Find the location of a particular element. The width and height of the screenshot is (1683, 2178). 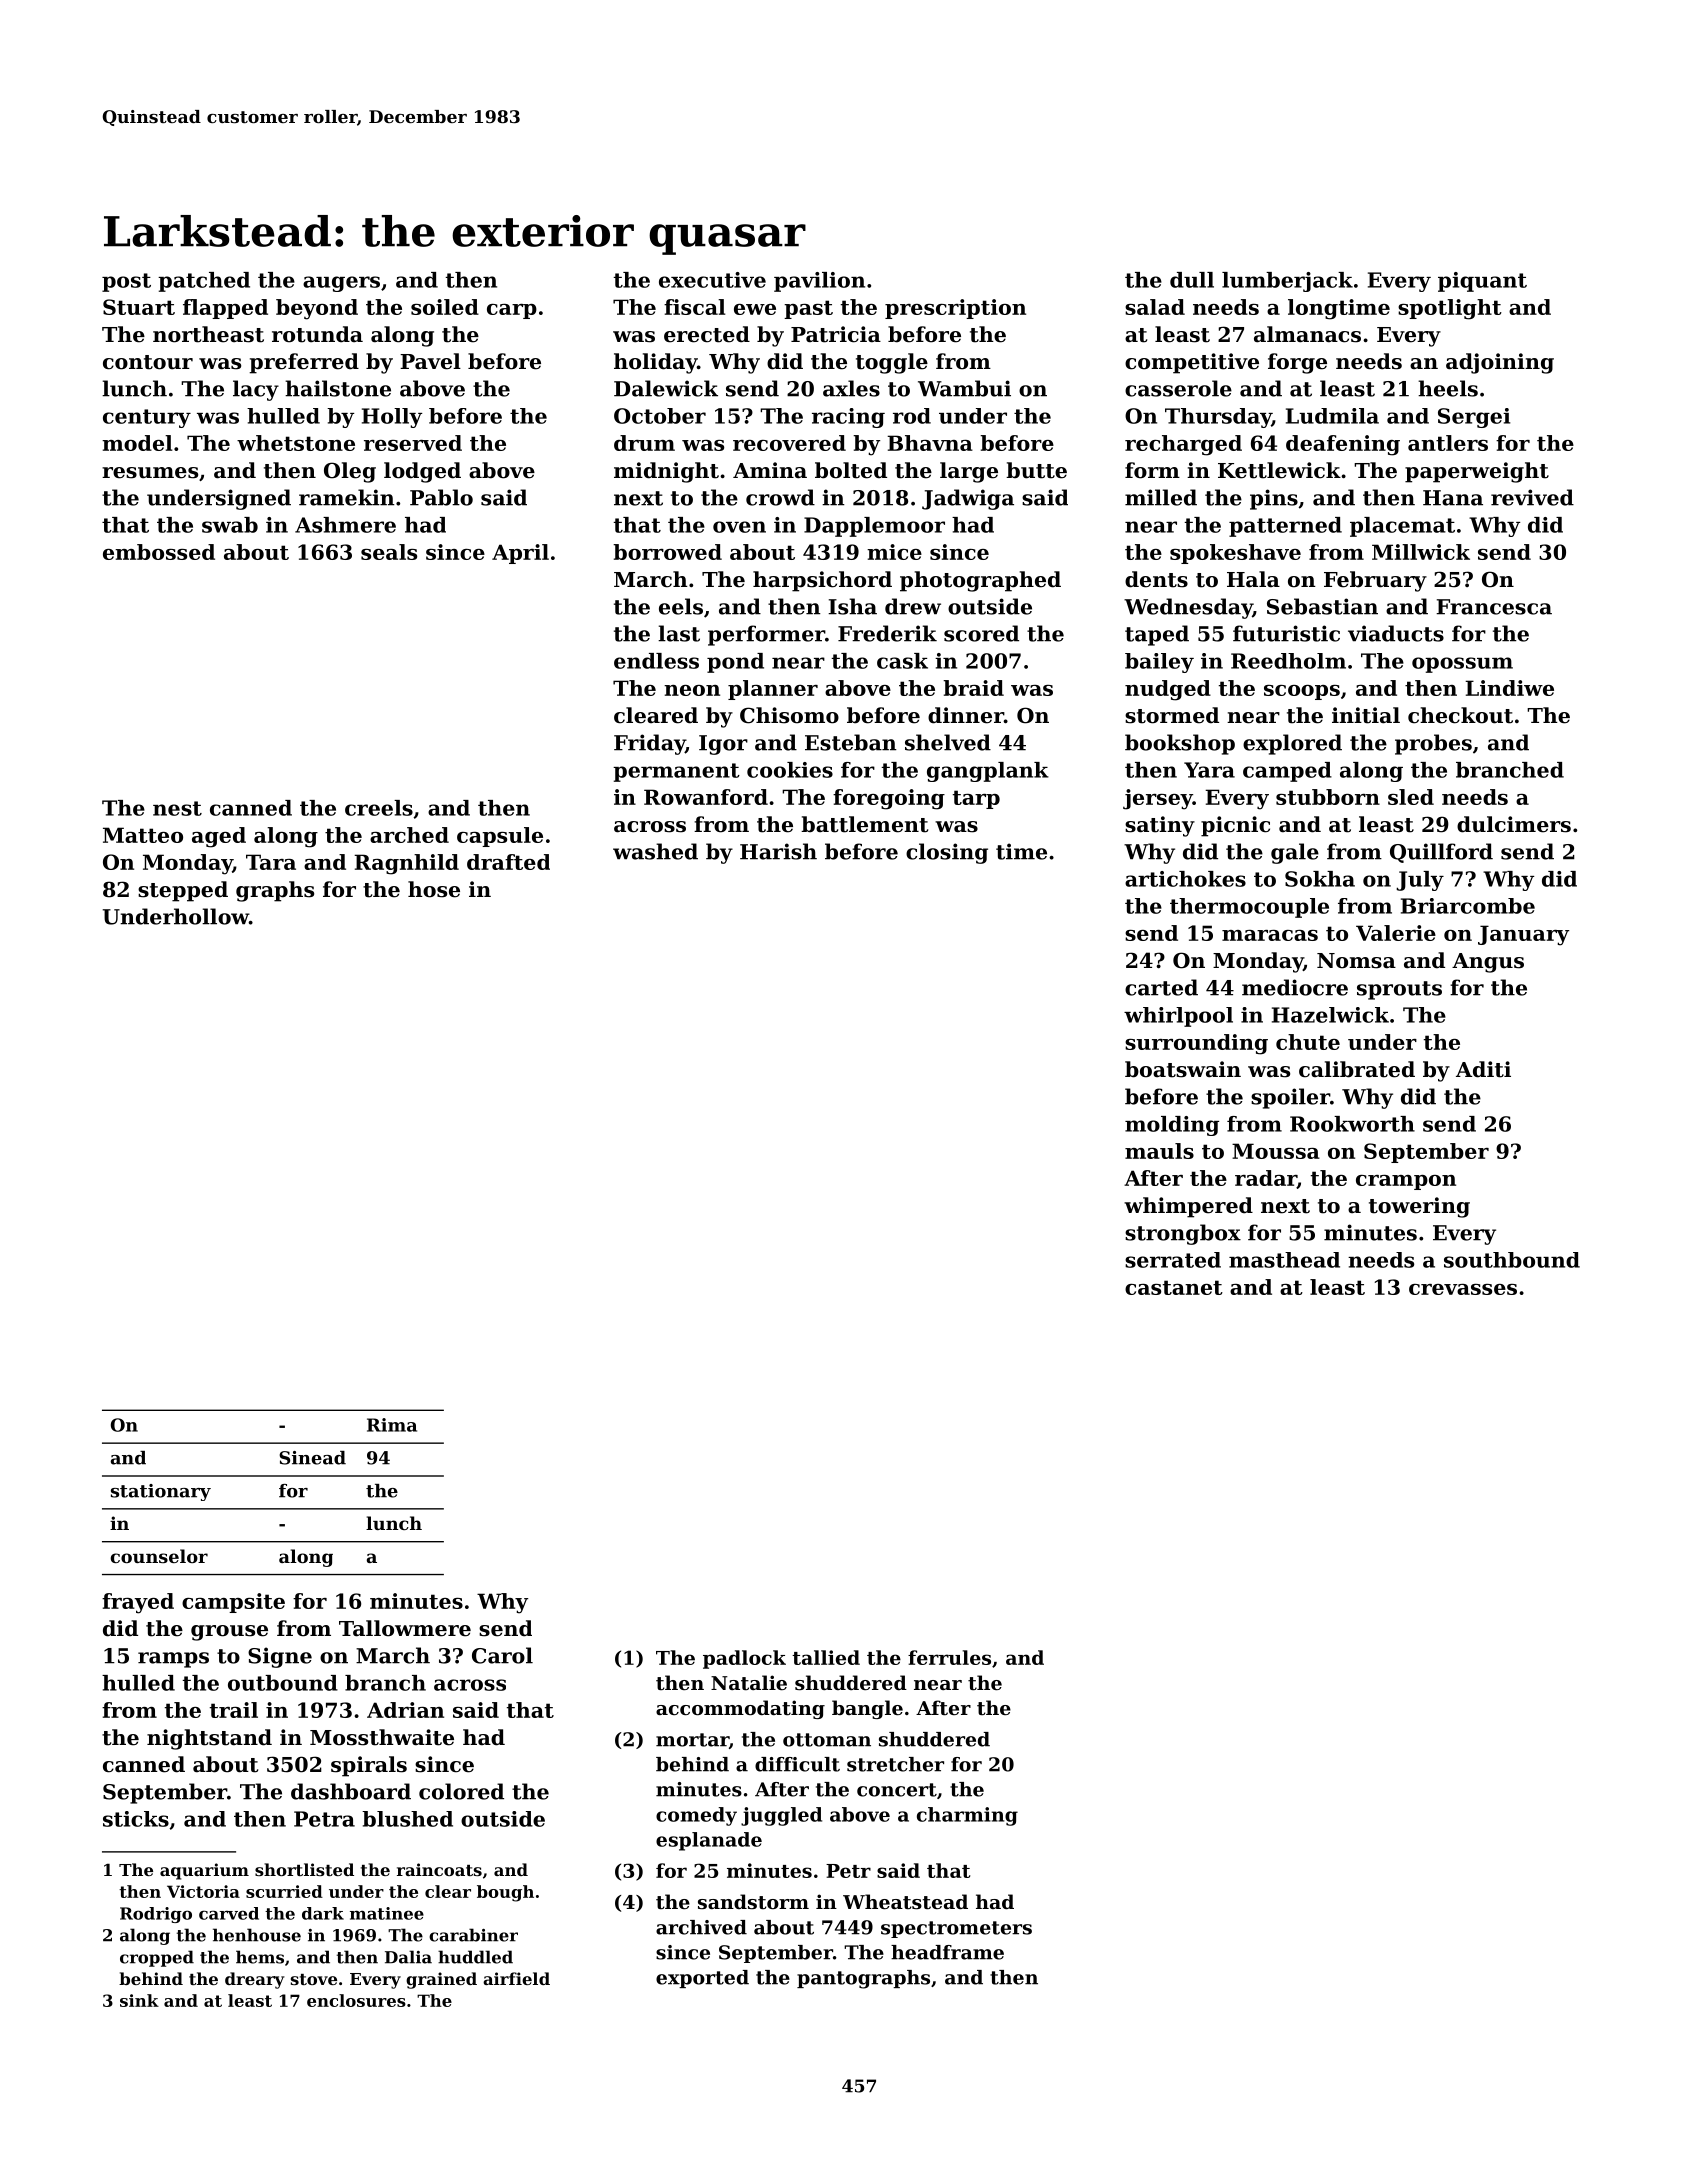

sink is located at coordinates (139, 2000).
